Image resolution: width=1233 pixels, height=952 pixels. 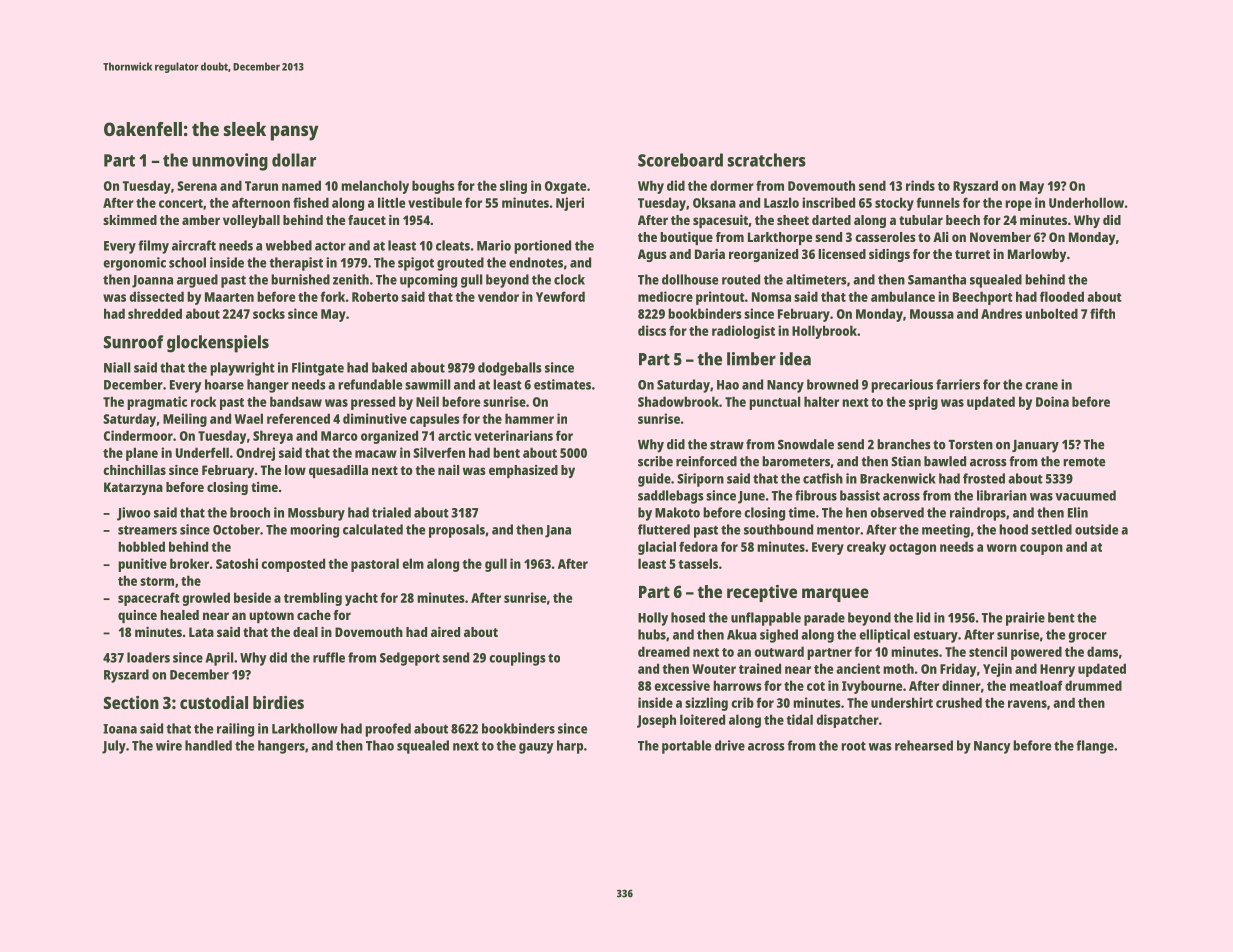 I want to click on July, so click(x=114, y=747).
